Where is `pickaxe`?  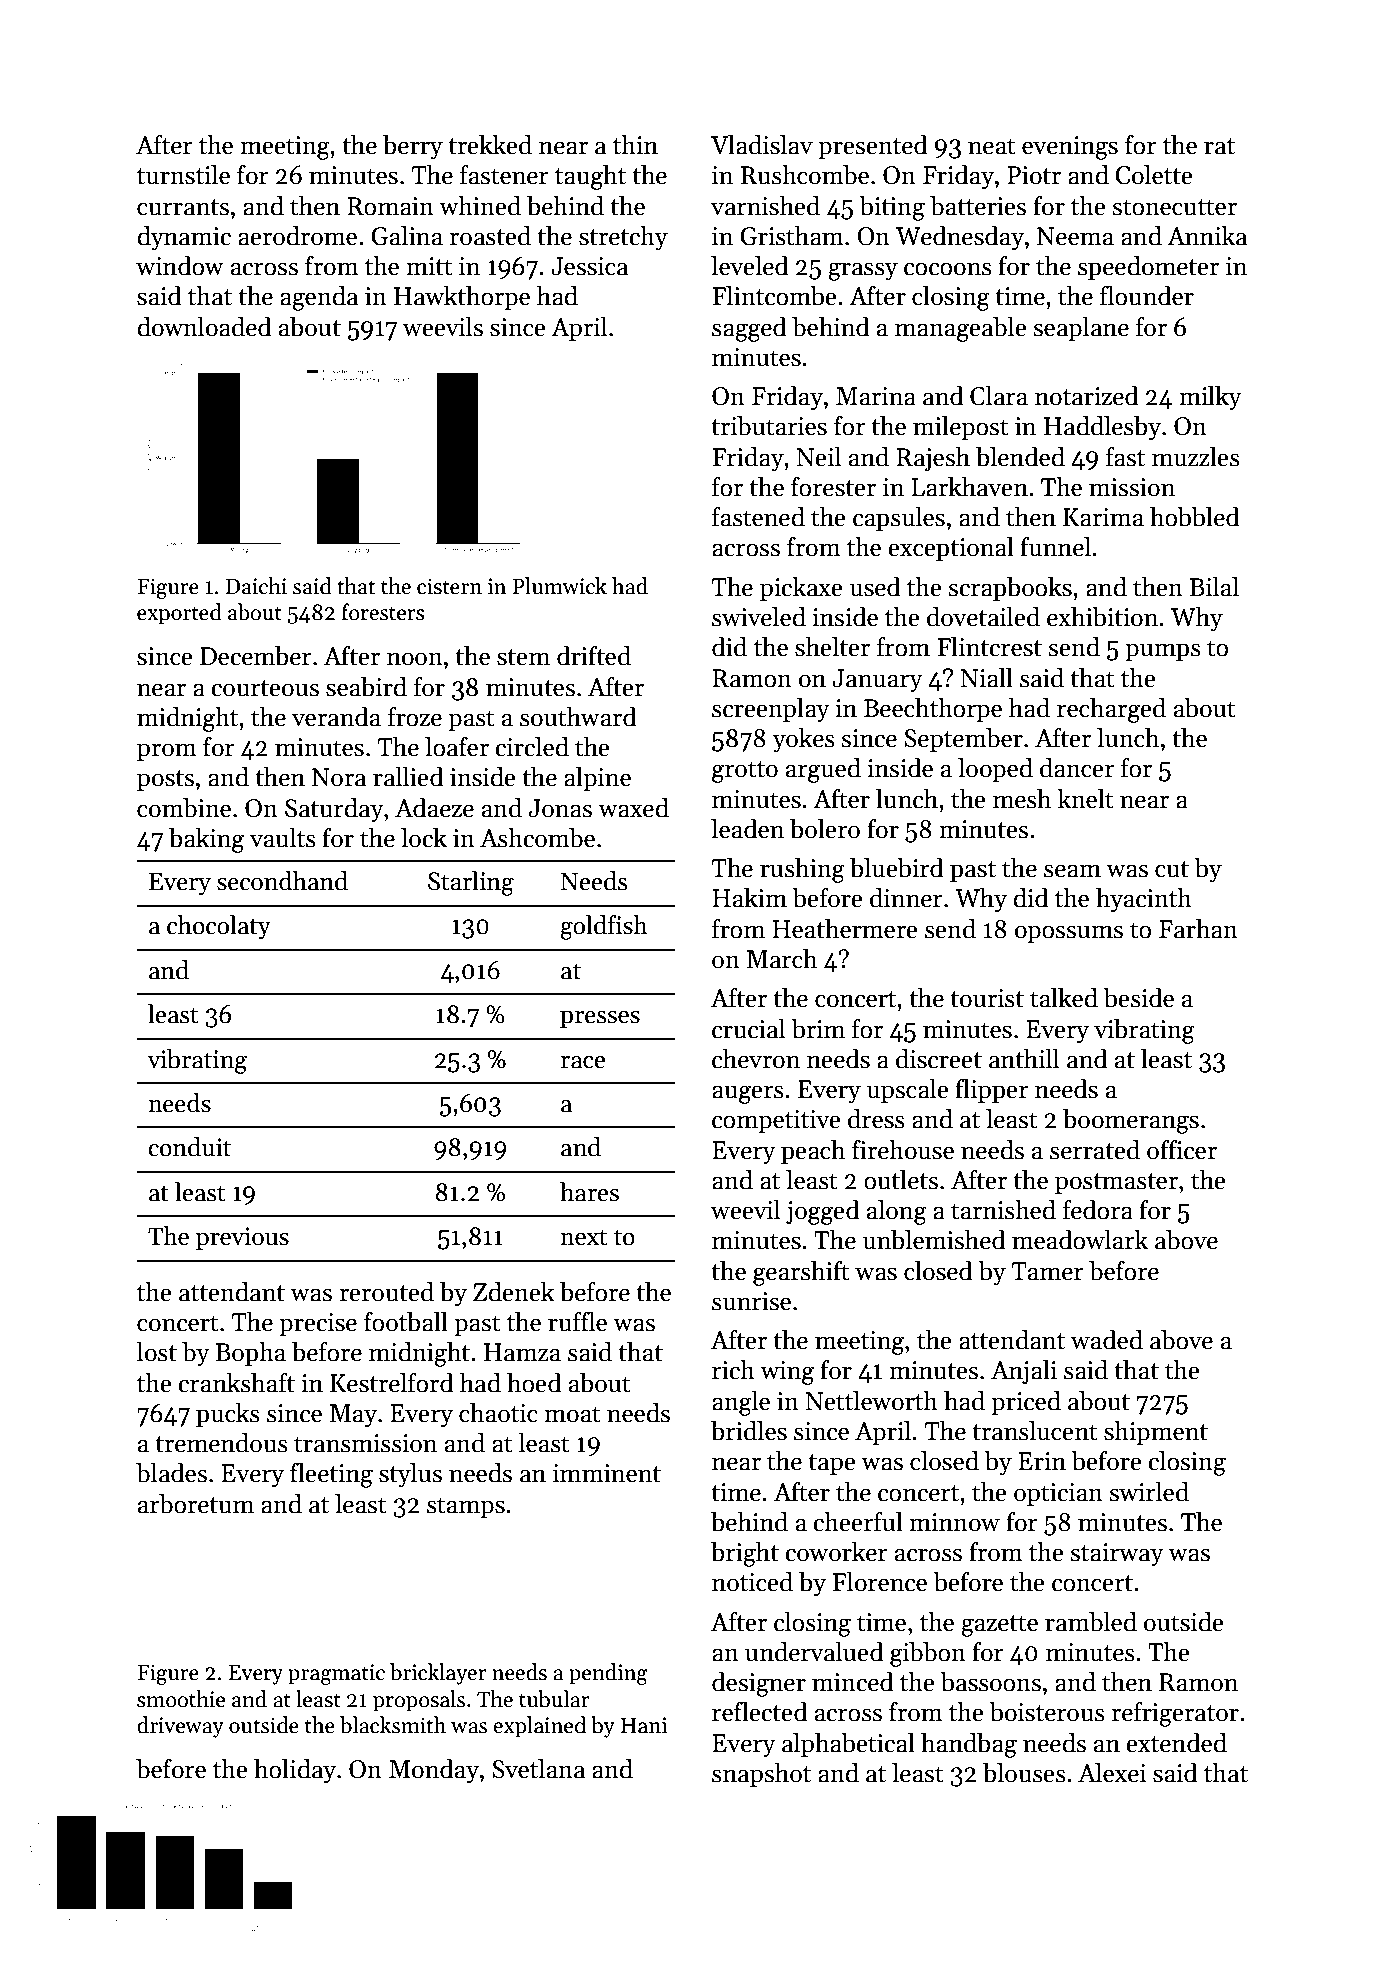 pickaxe is located at coordinates (801, 589).
